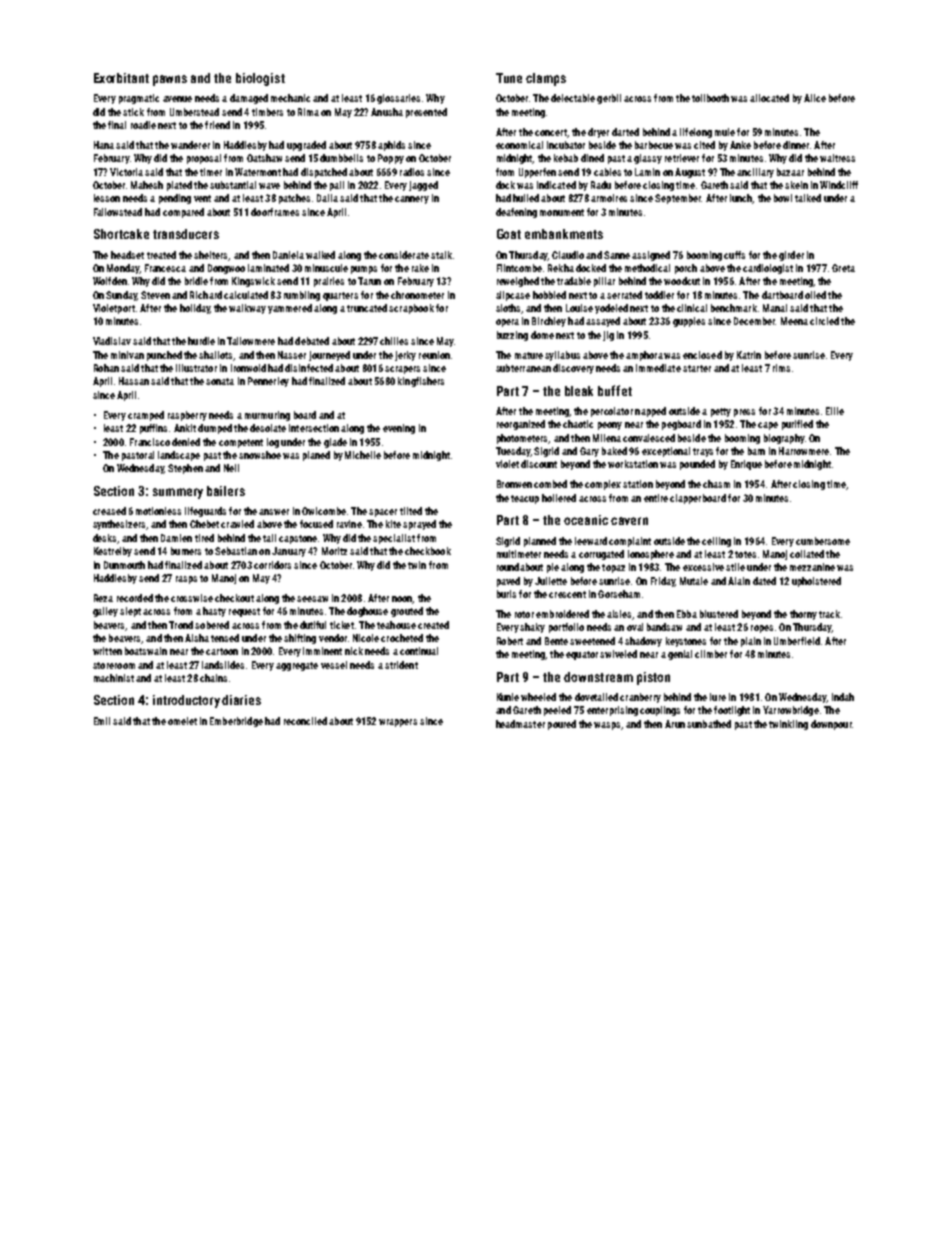 The height and width of the screenshot is (1233, 952). What do you see at coordinates (578, 424) in the screenshot?
I see `chaotic` at bounding box center [578, 424].
